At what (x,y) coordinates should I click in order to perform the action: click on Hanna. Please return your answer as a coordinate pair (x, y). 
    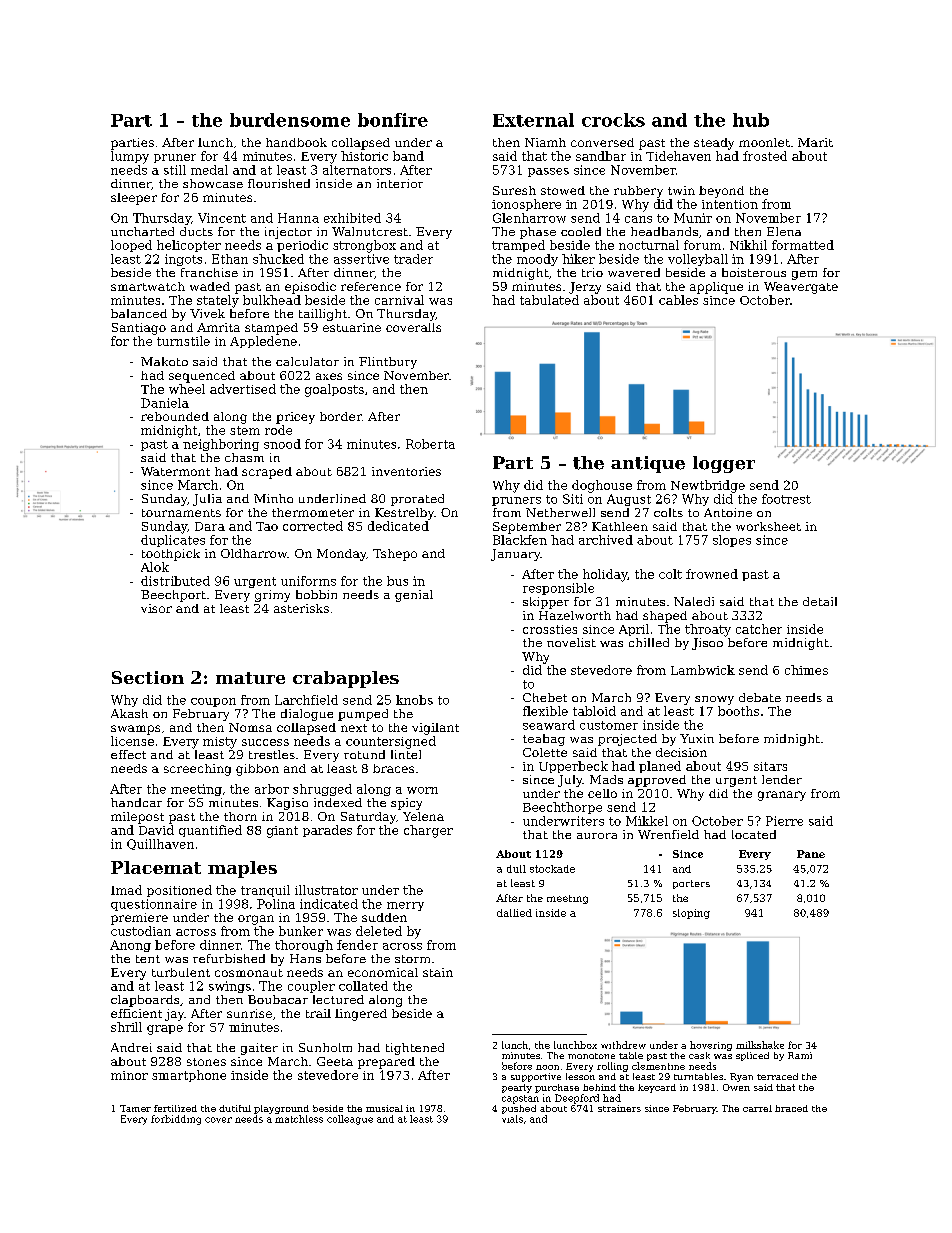
    Looking at the image, I should click on (298, 218).
